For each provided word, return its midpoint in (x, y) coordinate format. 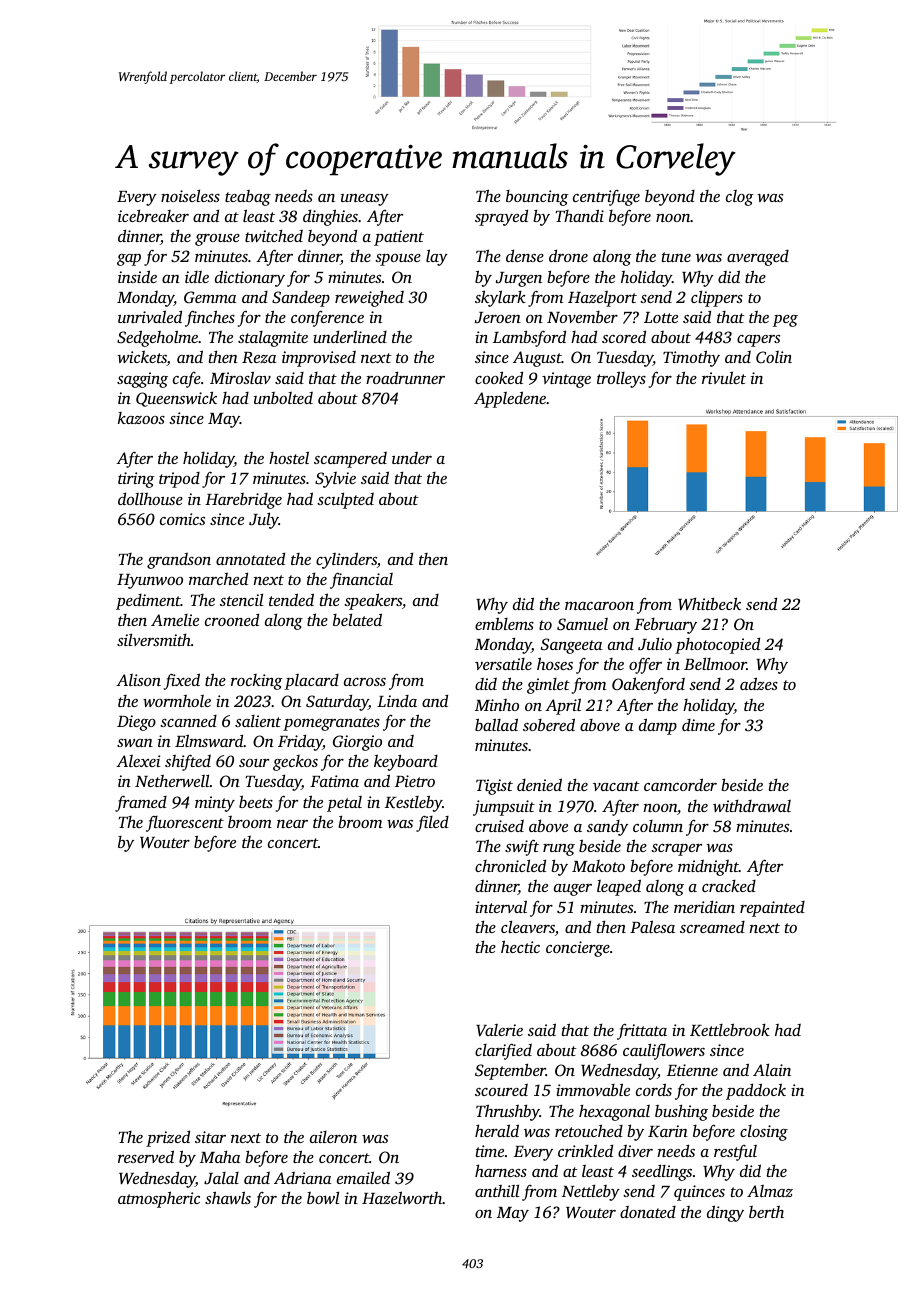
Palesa (652, 926)
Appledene (510, 399)
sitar (210, 1137)
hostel (289, 457)
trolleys (621, 379)
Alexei (138, 761)
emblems (504, 623)
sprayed (501, 217)
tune (676, 257)
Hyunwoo (150, 581)
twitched (274, 236)
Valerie (499, 1030)
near (292, 824)
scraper (676, 850)
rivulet (724, 377)
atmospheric (159, 1199)
